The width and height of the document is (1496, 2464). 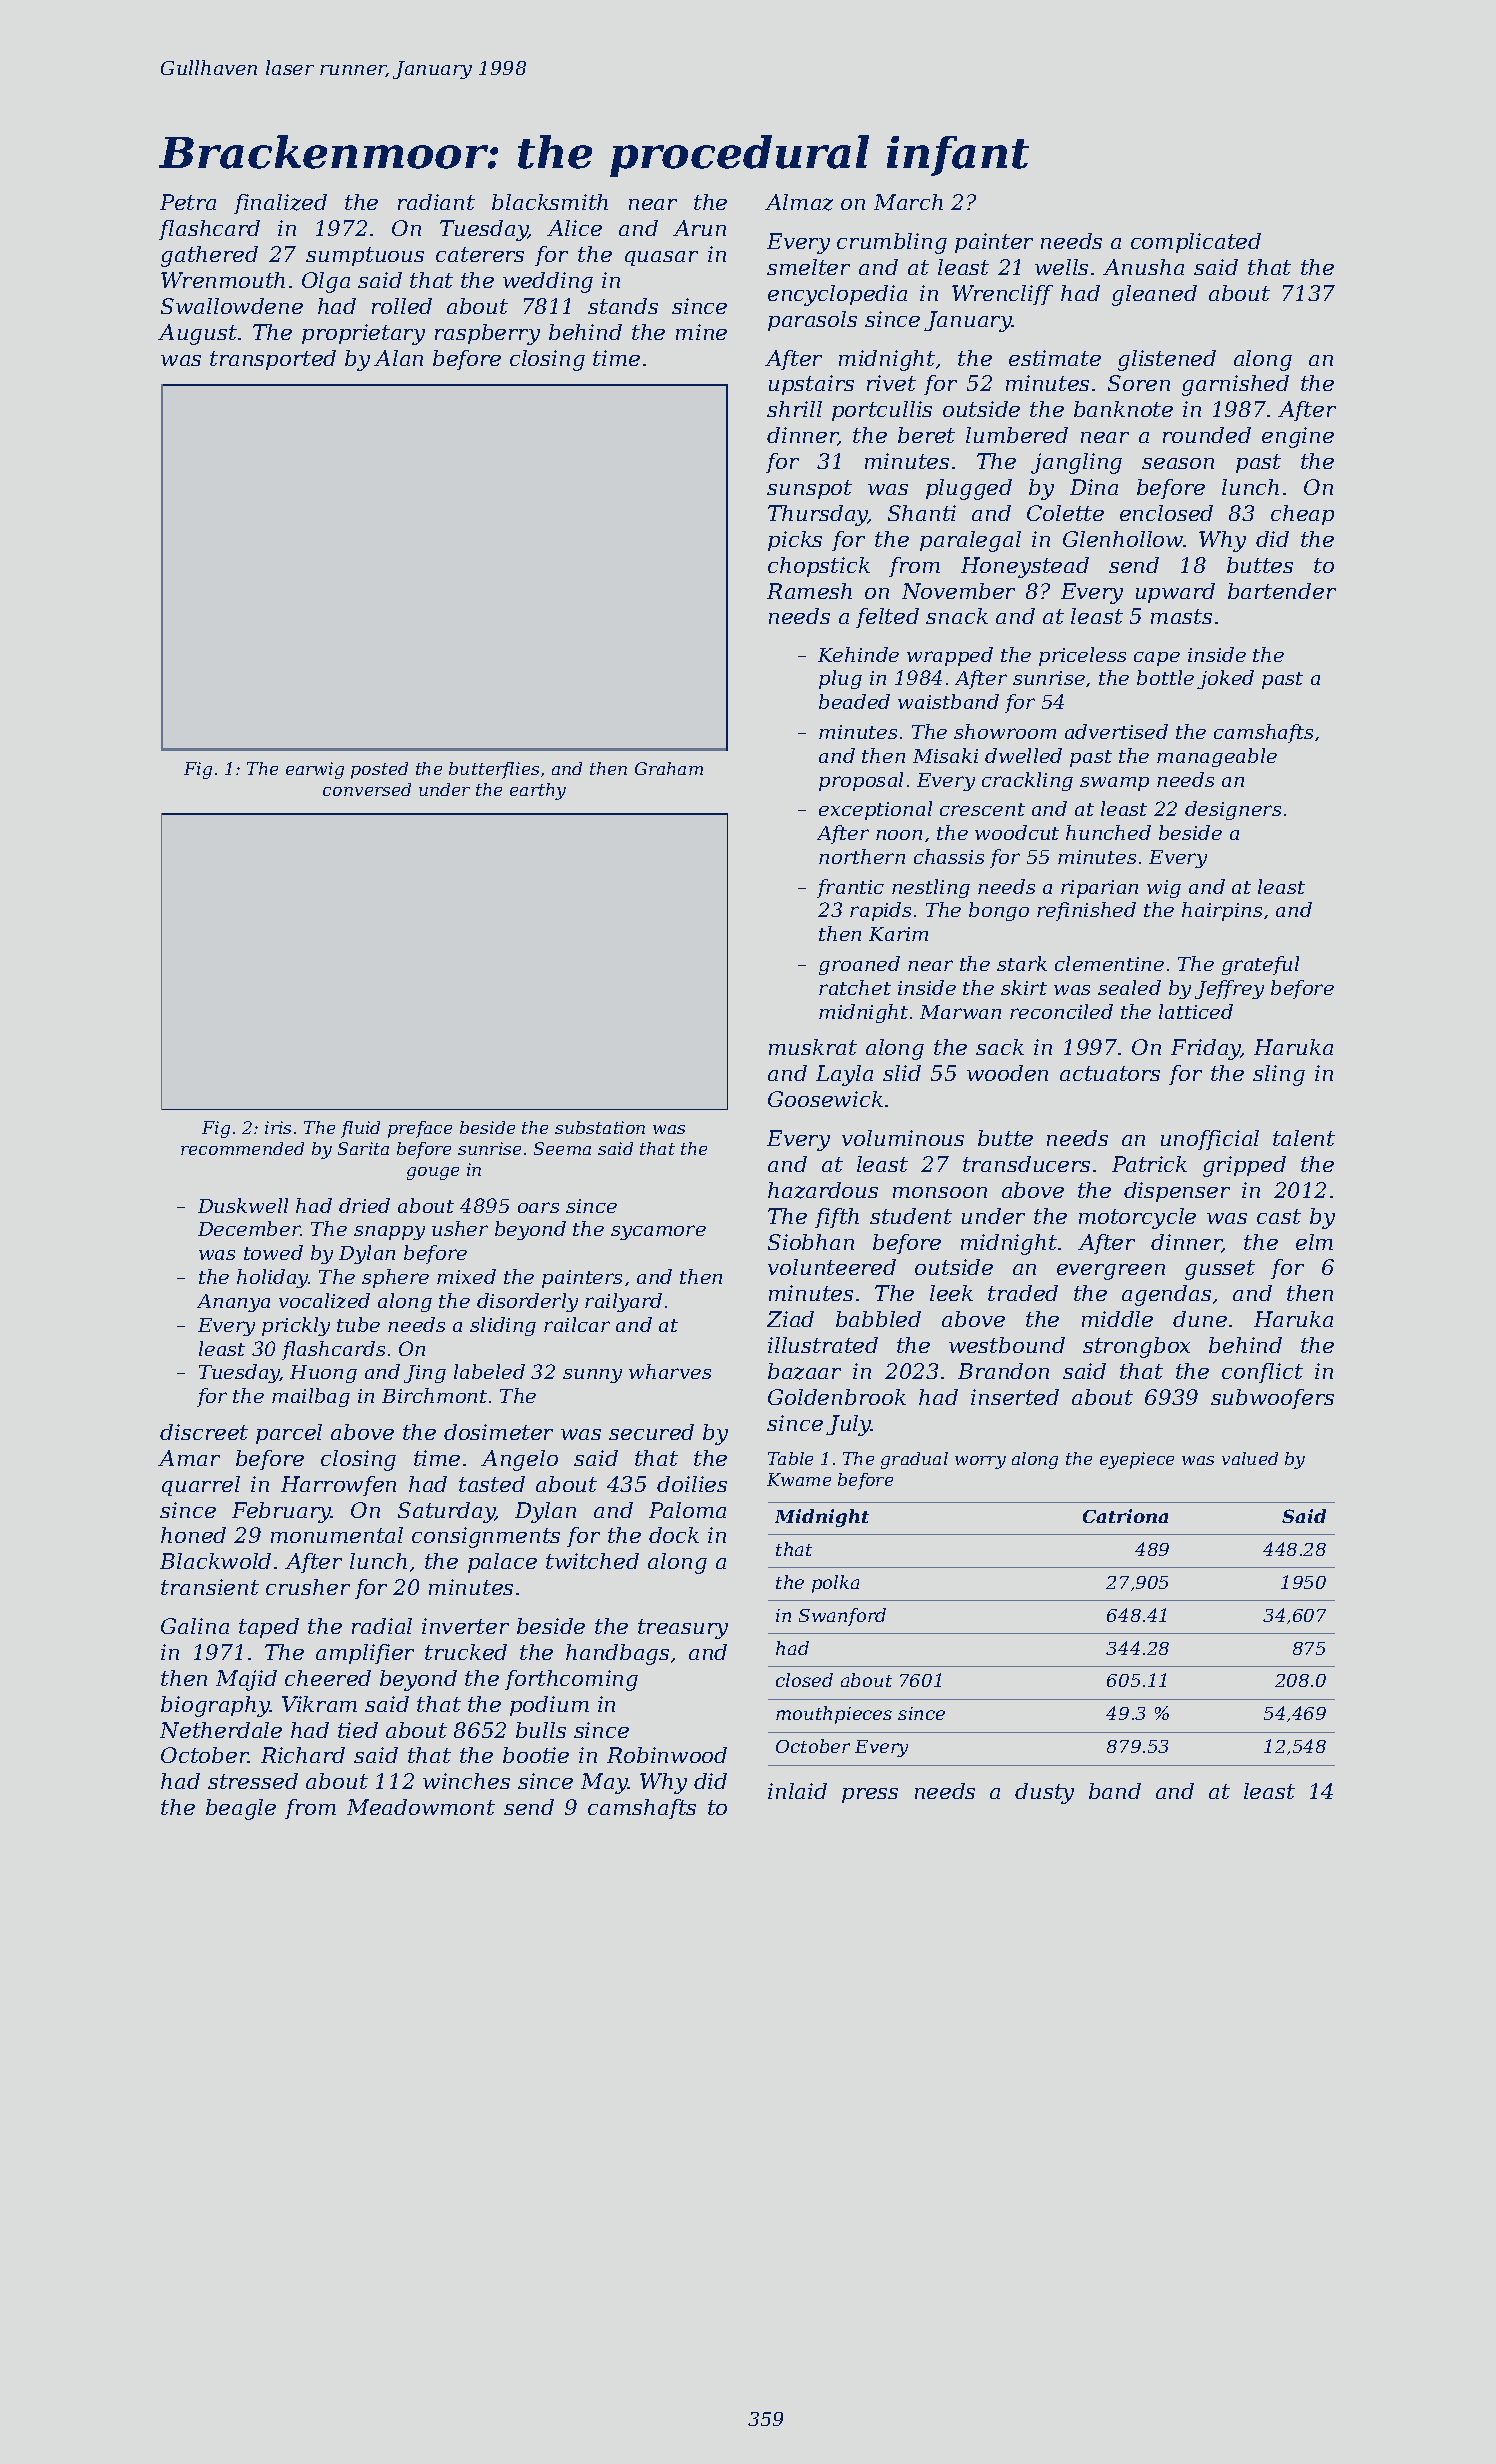 What do you see at coordinates (550, 202) in the document?
I see `blacksmith` at bounding box center [550, 202].
